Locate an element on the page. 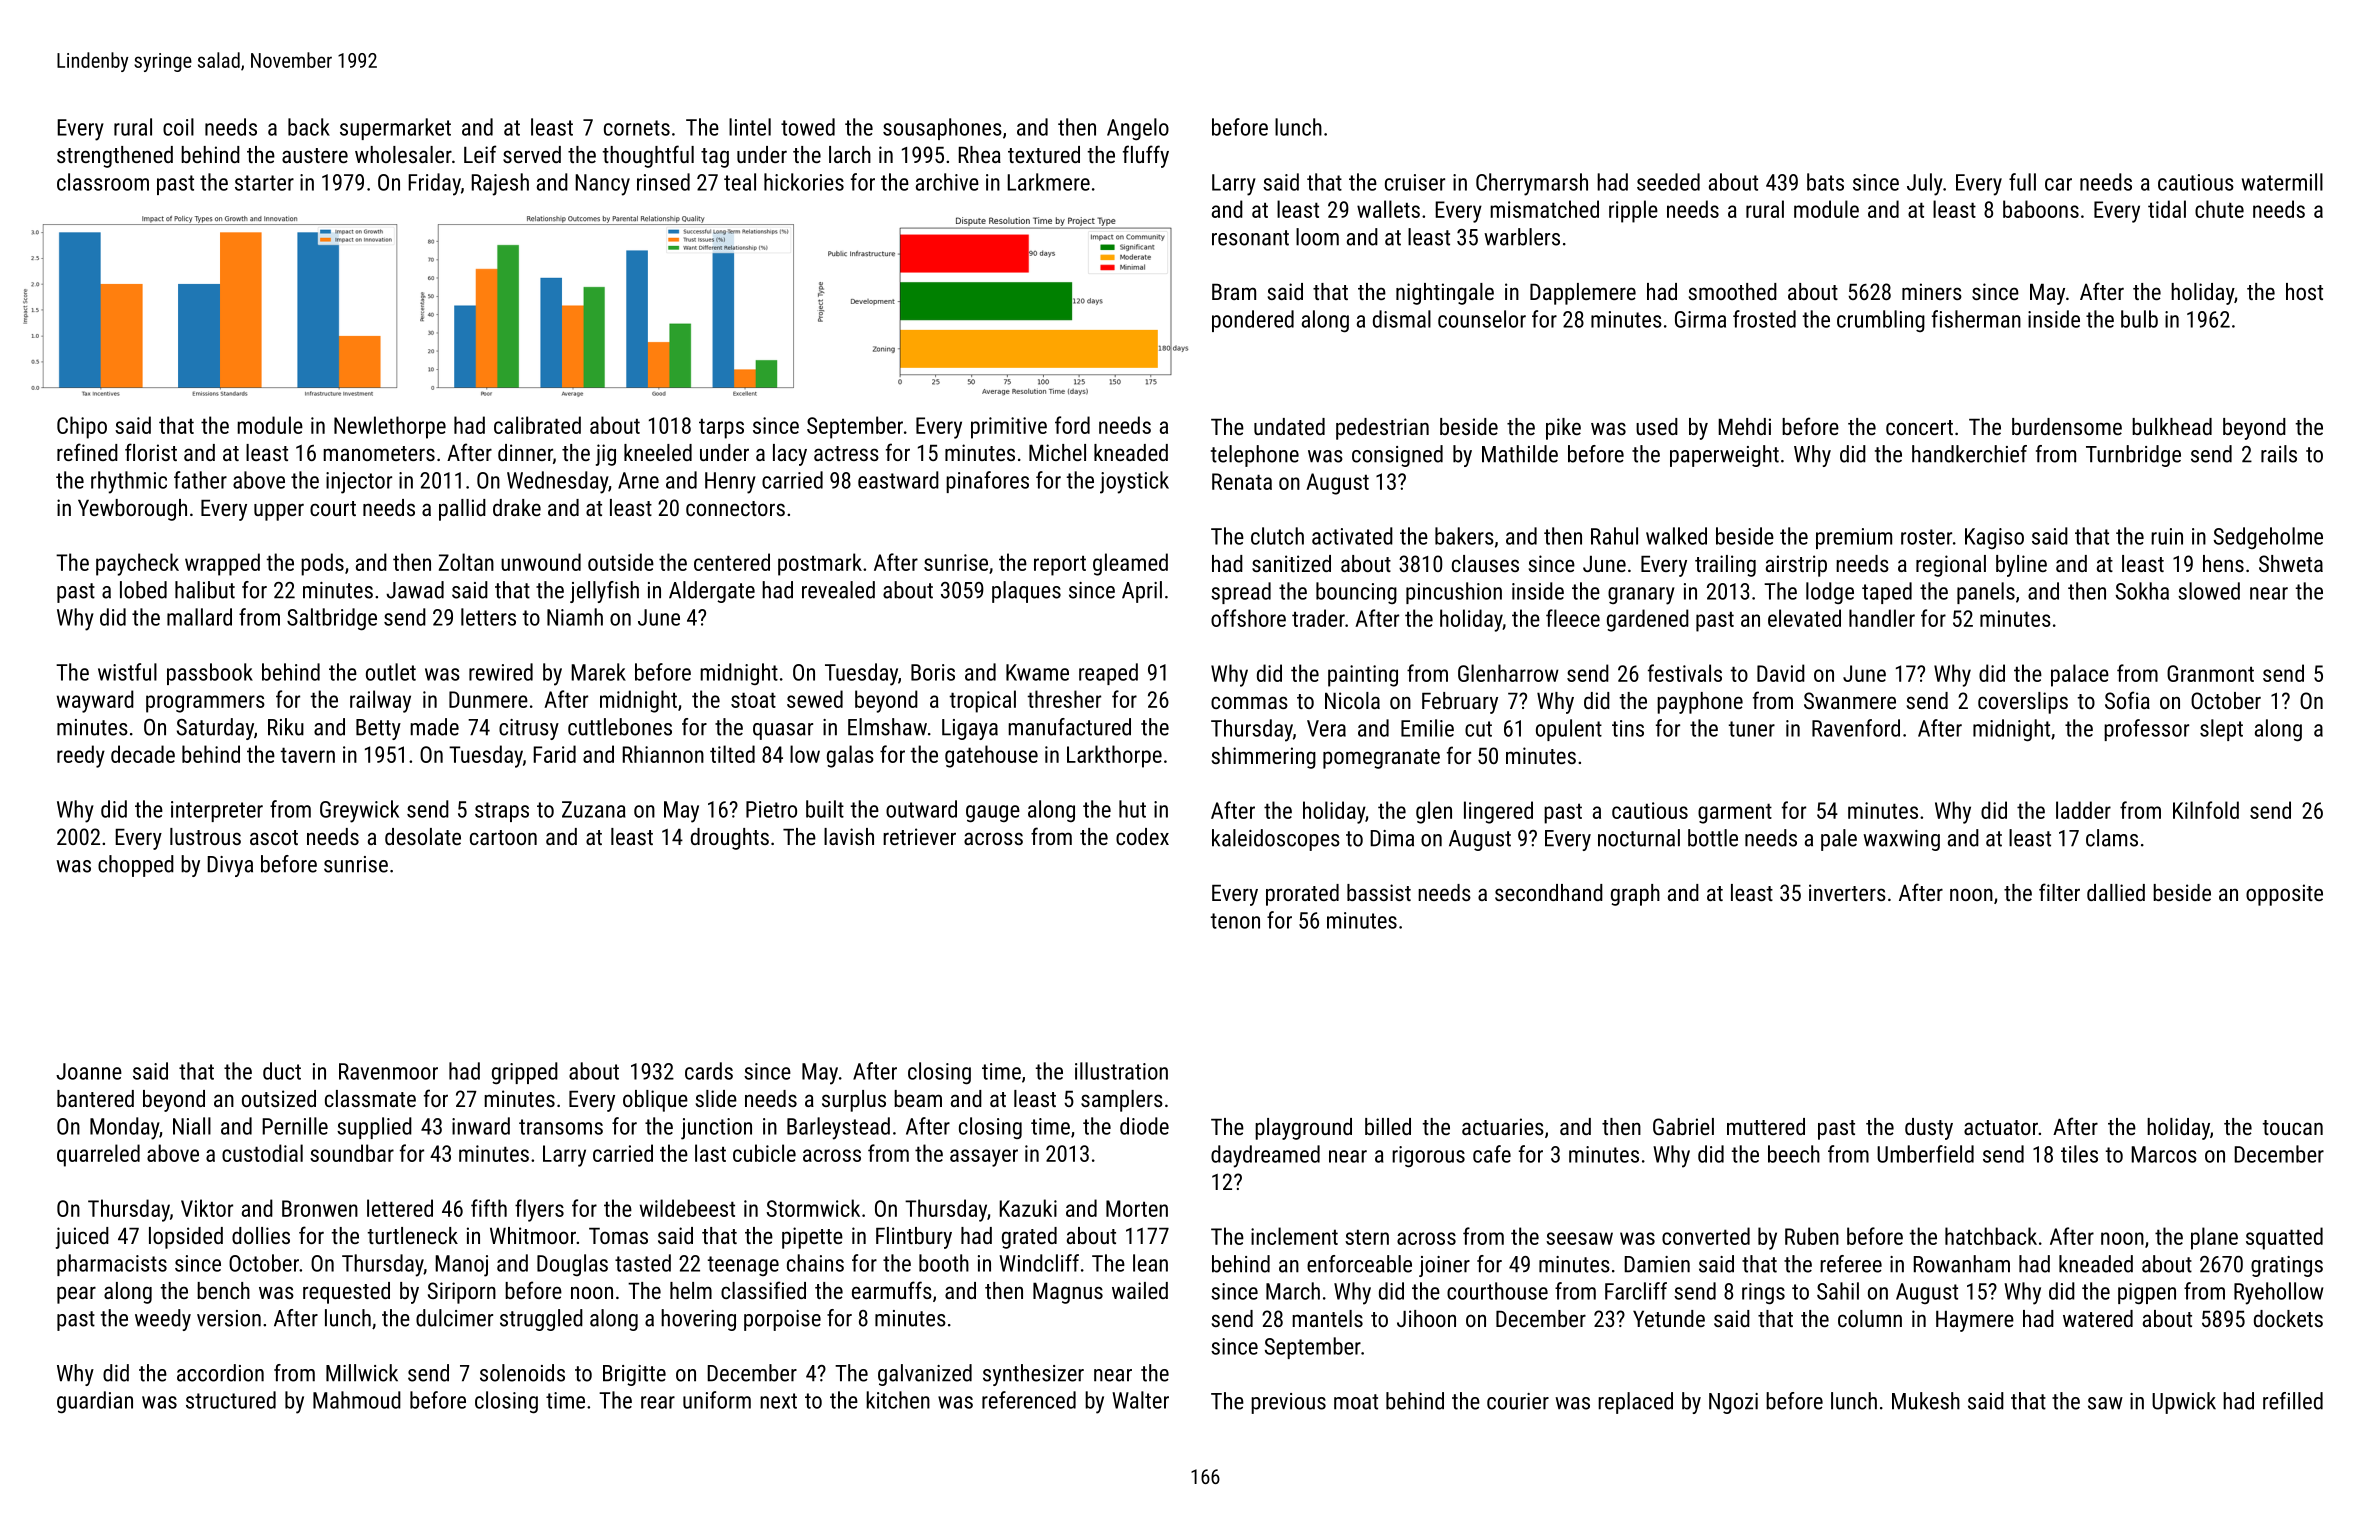 This image has width=2380, height=1540. muttered is located at coordinates (1766, 1126).
